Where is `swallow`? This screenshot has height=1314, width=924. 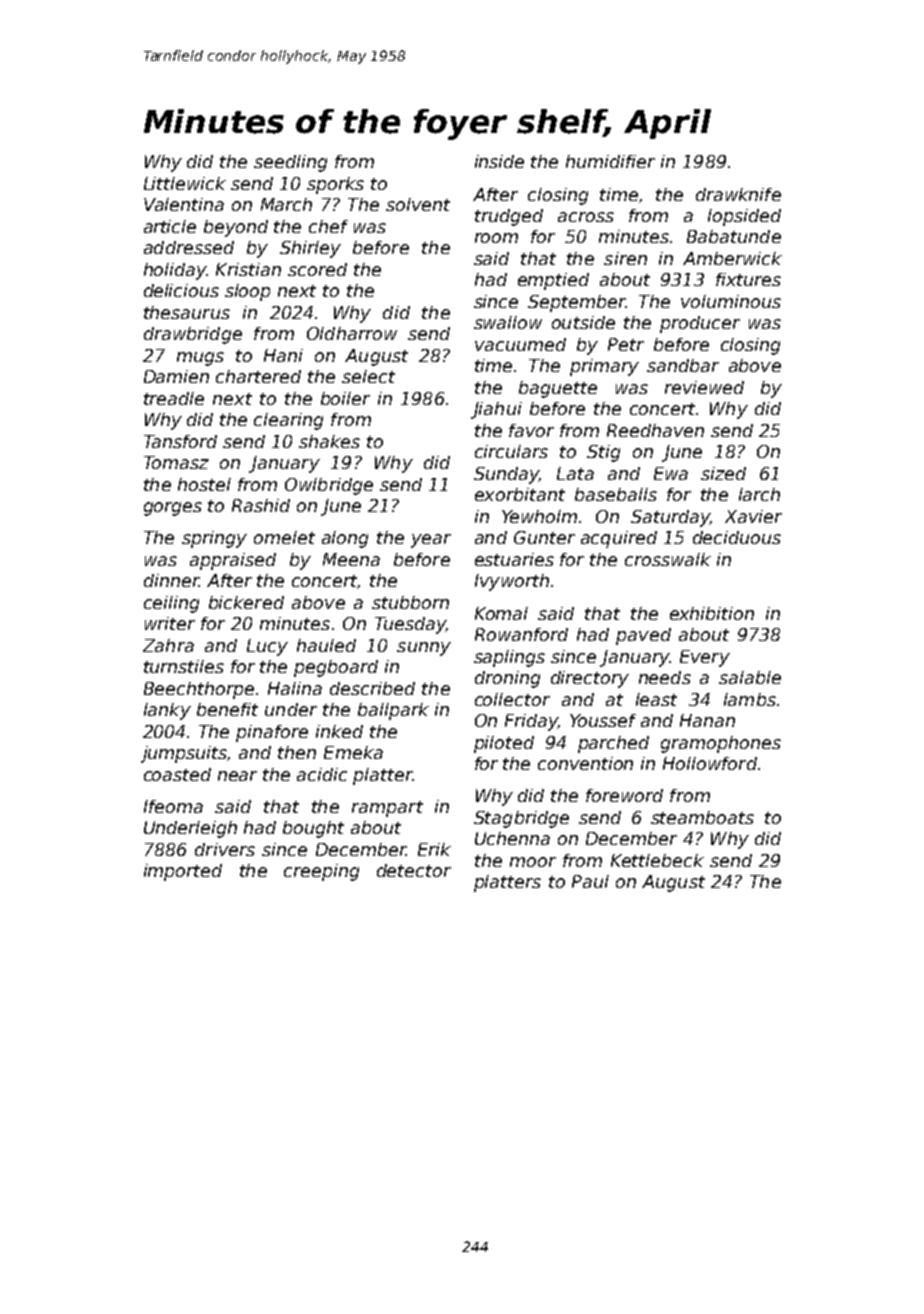
swallow is located at coordinates (508, 322).
